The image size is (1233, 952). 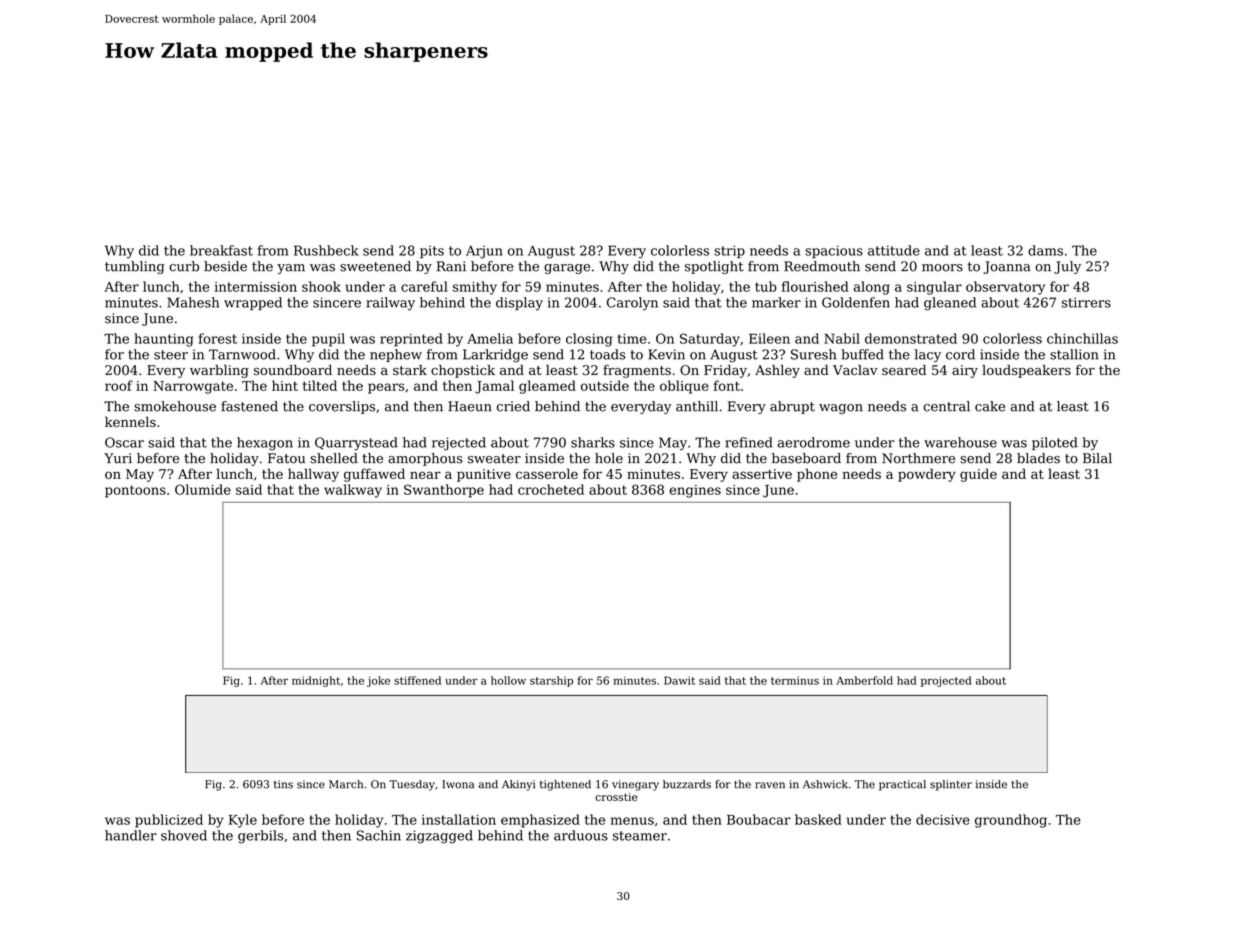 What do you see at coordinates (978, 475) in the screenshot?
I see `guide` at bounding box center [978, 475].
